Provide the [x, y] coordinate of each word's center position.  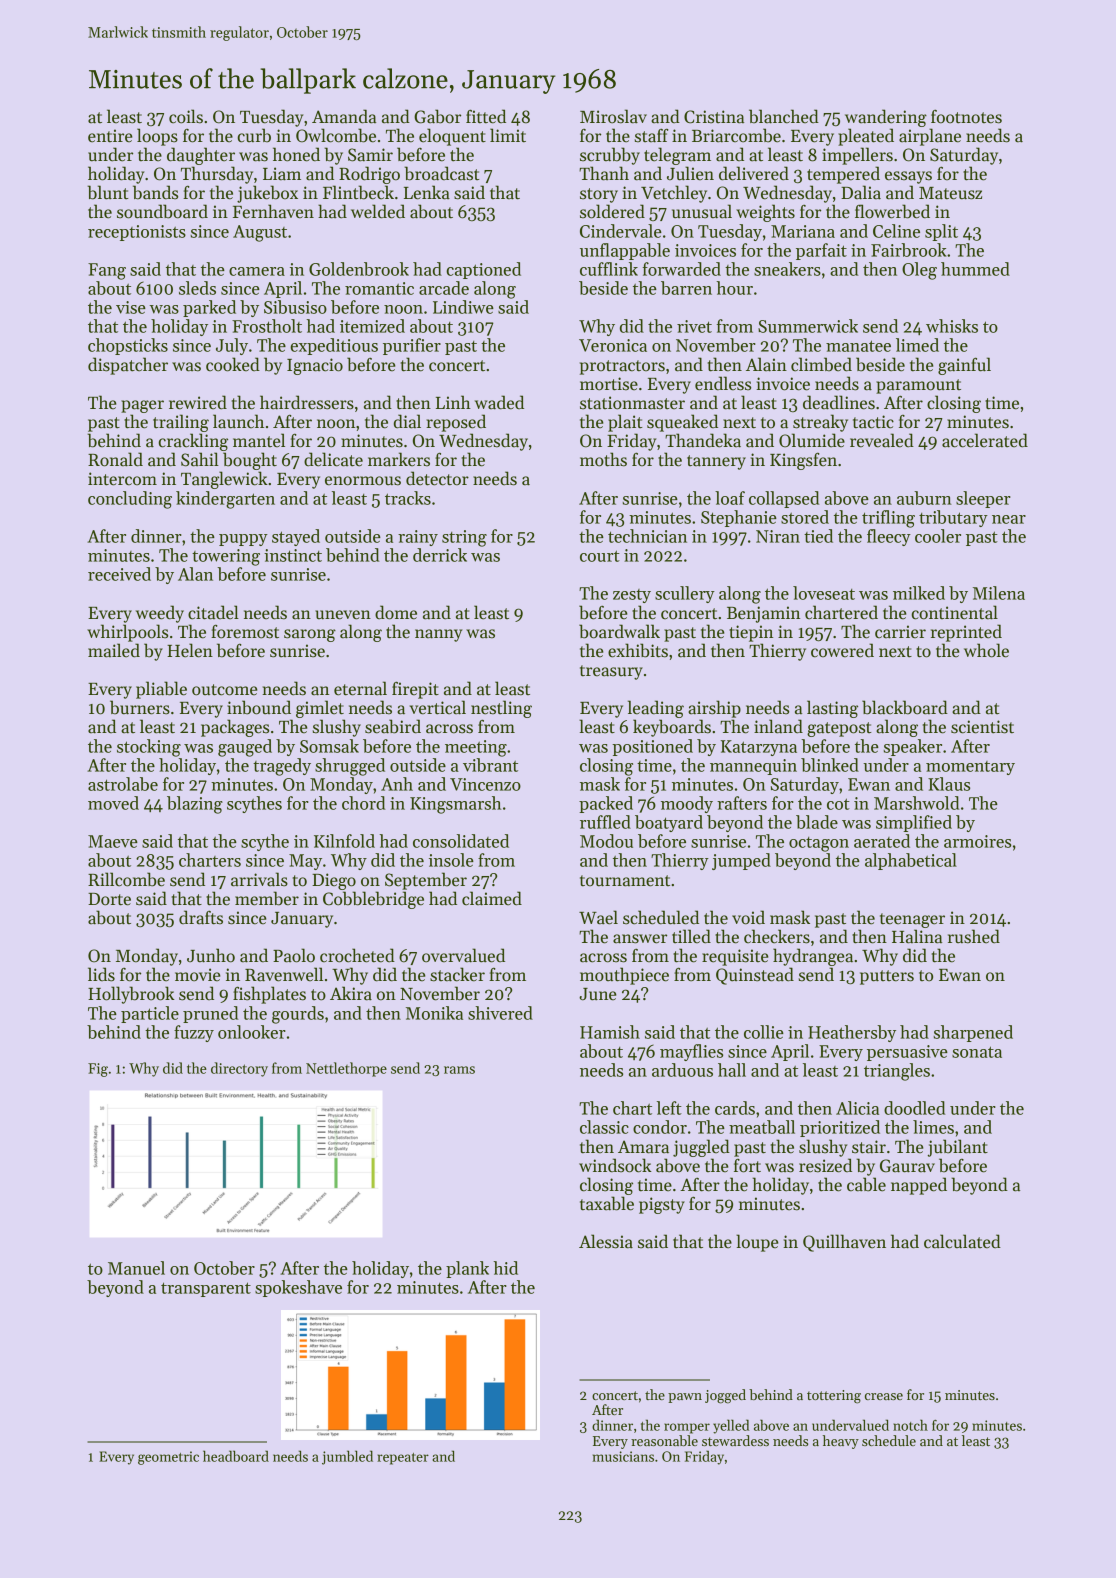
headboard [236, 1456]
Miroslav [613, 116]
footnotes [966, 117]
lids [101, 974]
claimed [492, 898]
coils [186, 116]
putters [887, 977]
